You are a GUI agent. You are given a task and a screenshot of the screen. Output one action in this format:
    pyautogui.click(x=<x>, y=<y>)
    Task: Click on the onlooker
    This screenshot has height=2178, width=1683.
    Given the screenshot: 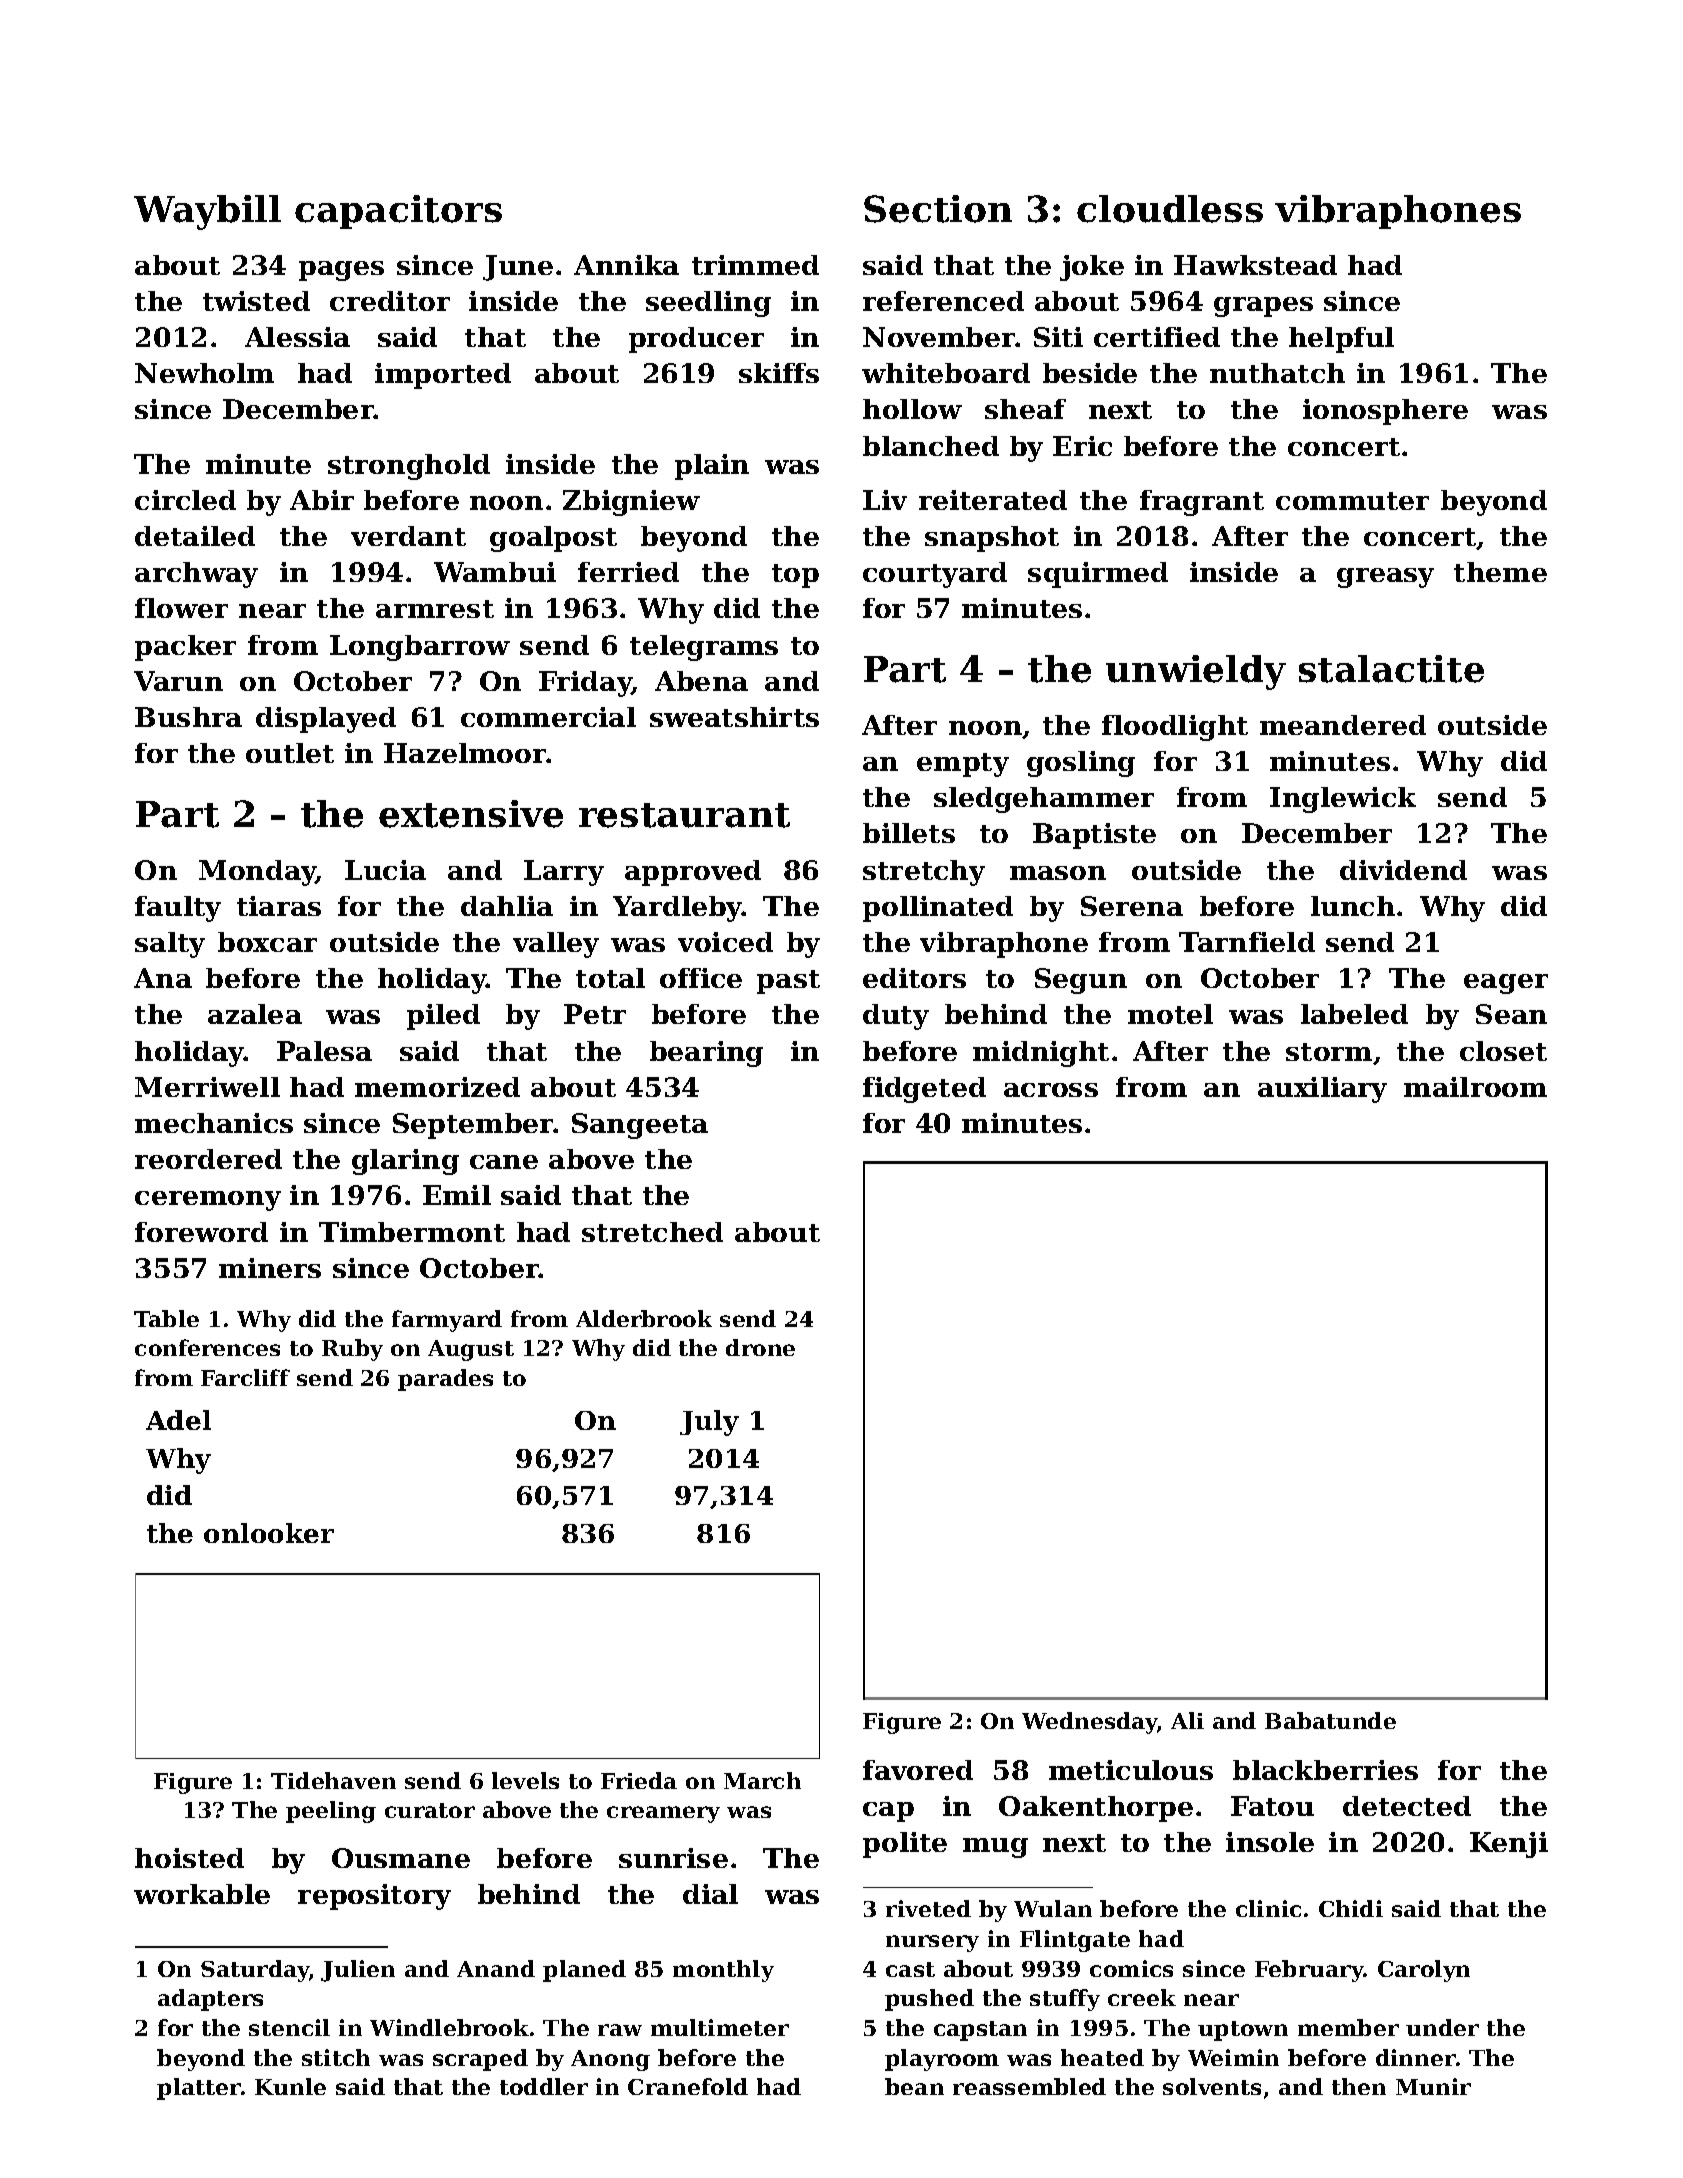 What is the action you would take?
    pyautogui.click(x=269, y=1533)
